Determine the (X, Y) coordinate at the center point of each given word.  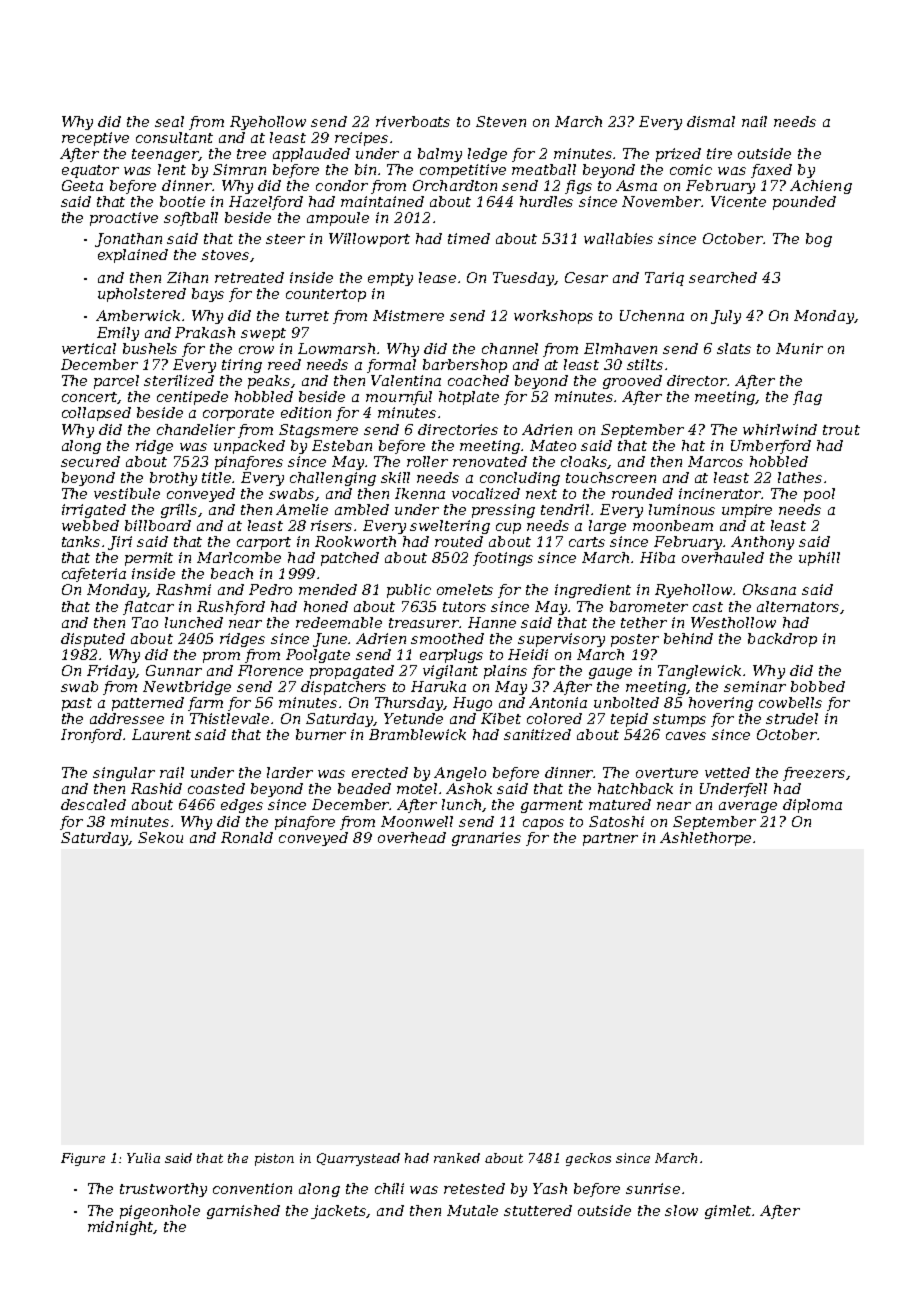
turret (307, 316)
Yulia (143, 1158)
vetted (727, 772)
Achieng (821, 187)
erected (380, 772)
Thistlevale (229, 718)
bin (365, 169)
